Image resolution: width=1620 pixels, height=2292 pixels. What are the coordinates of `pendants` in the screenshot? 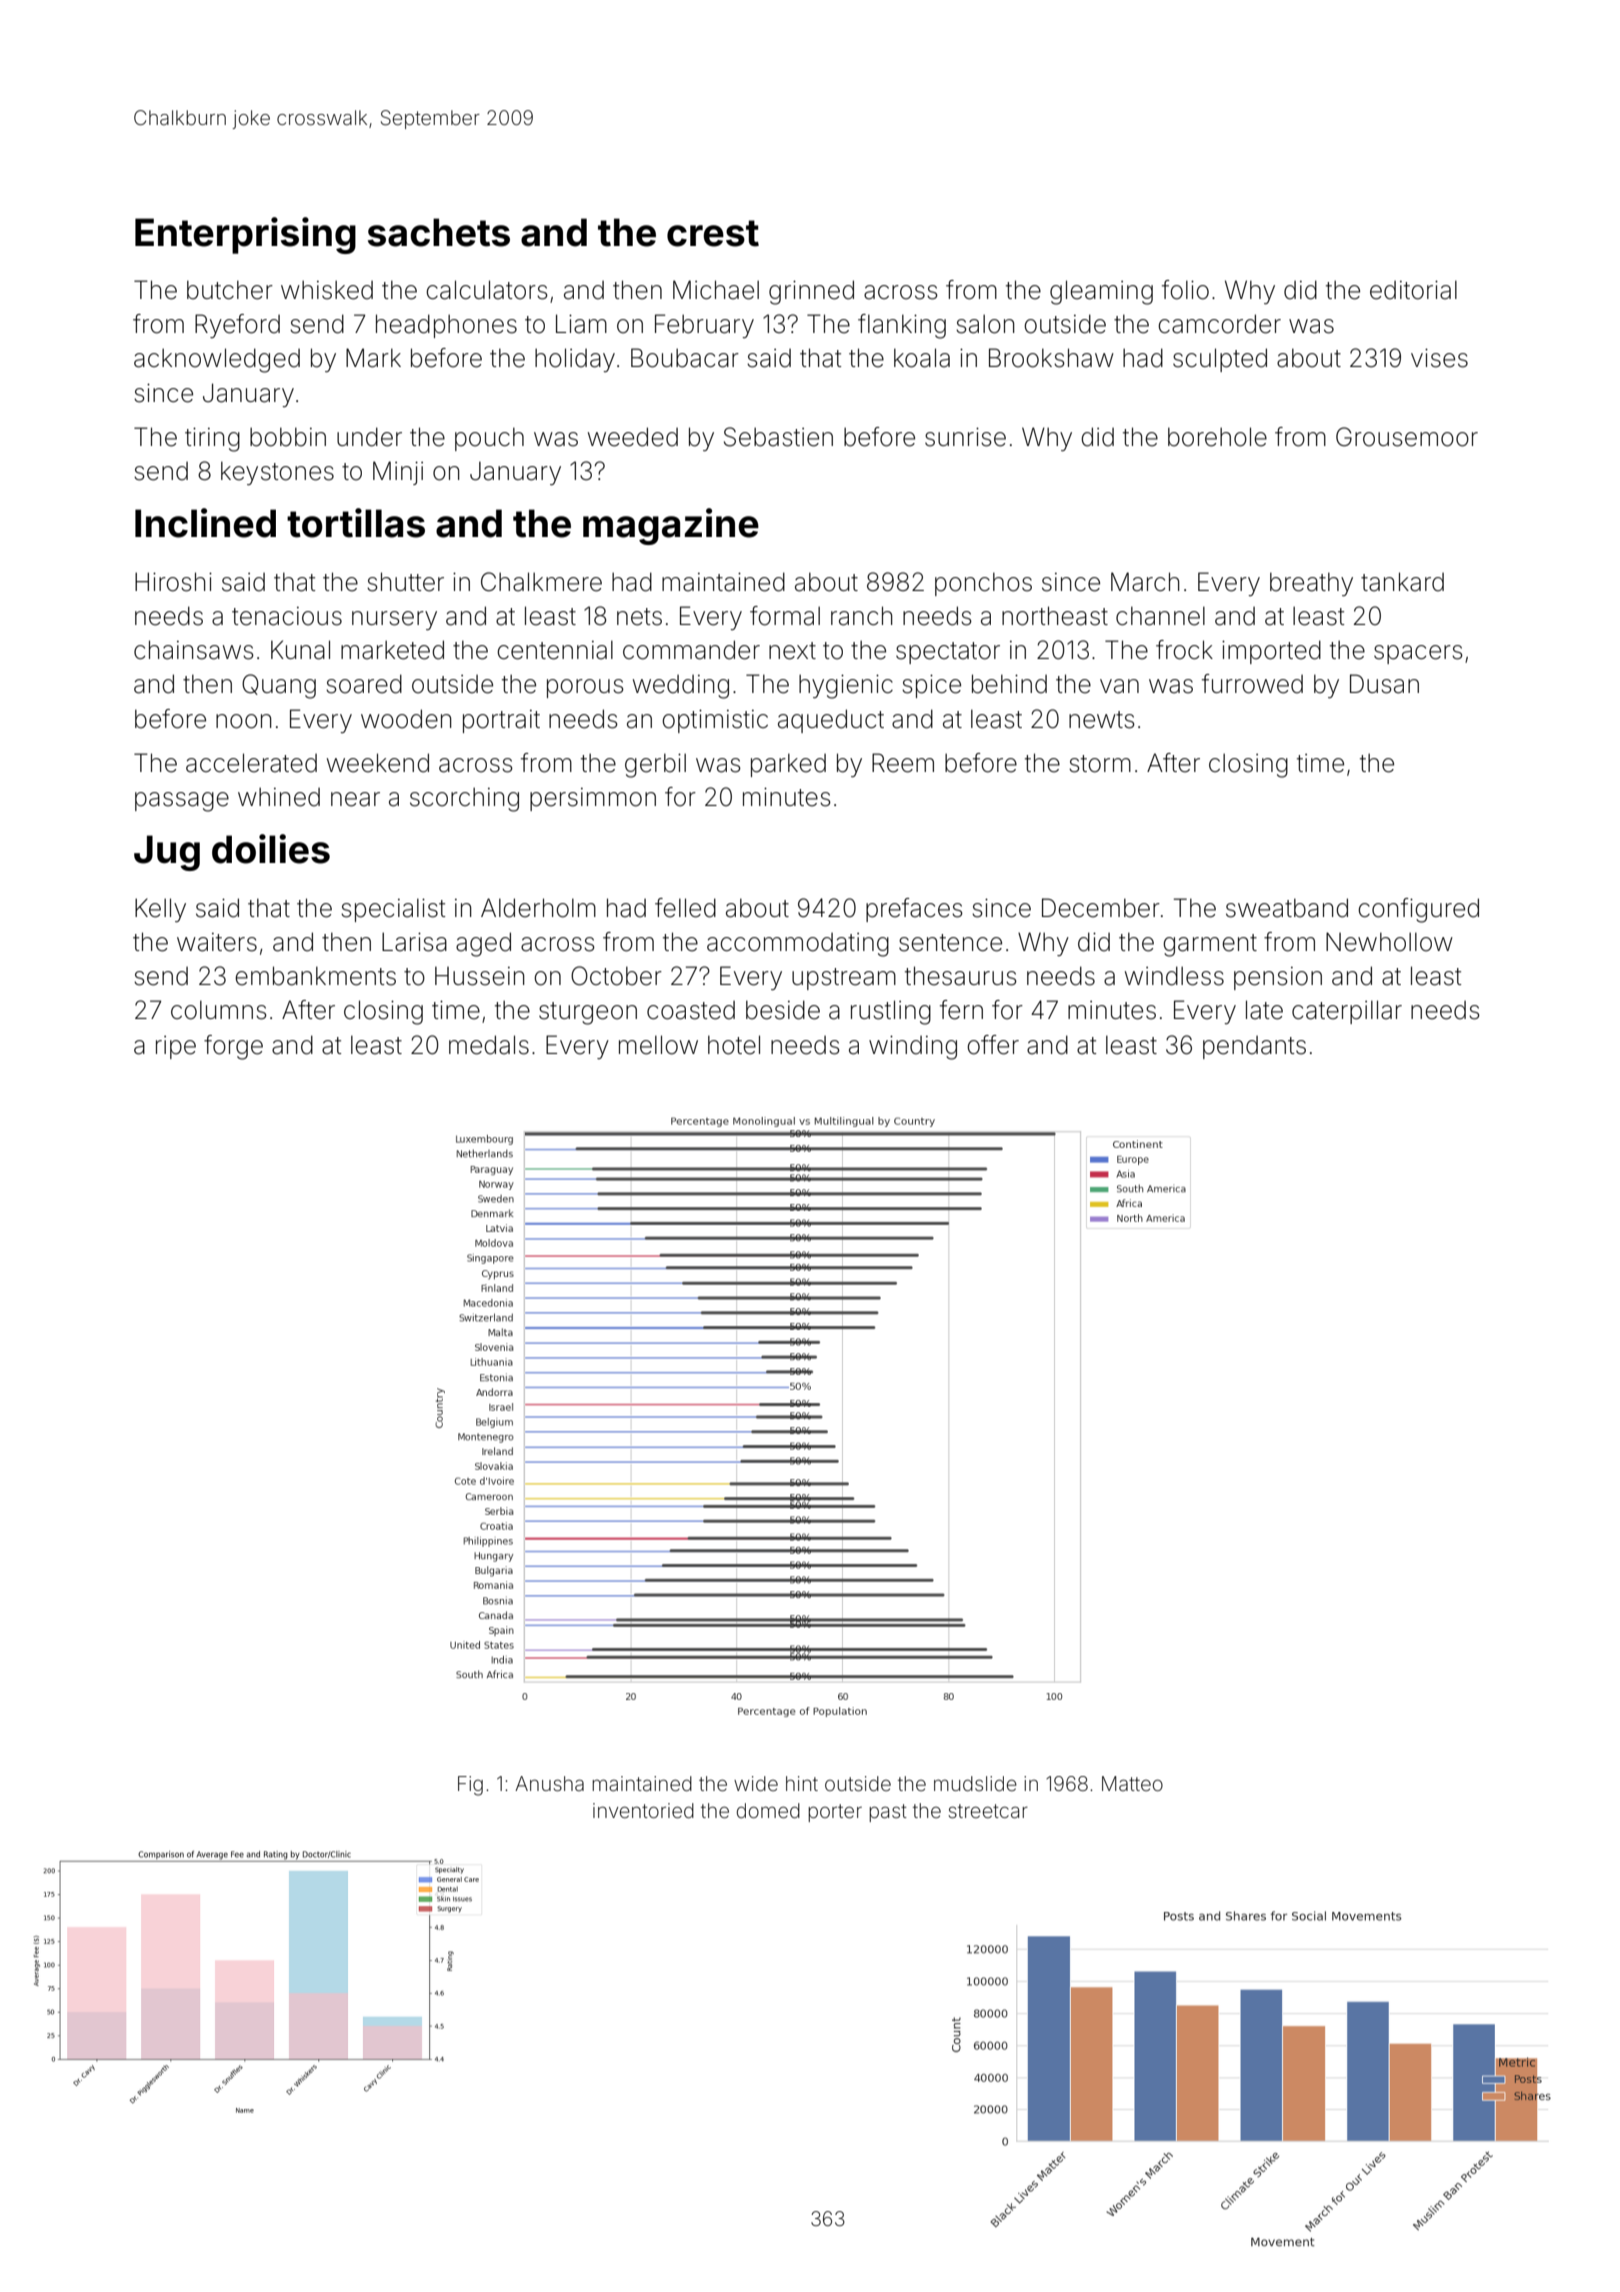 It's located at (1254, 1047).
